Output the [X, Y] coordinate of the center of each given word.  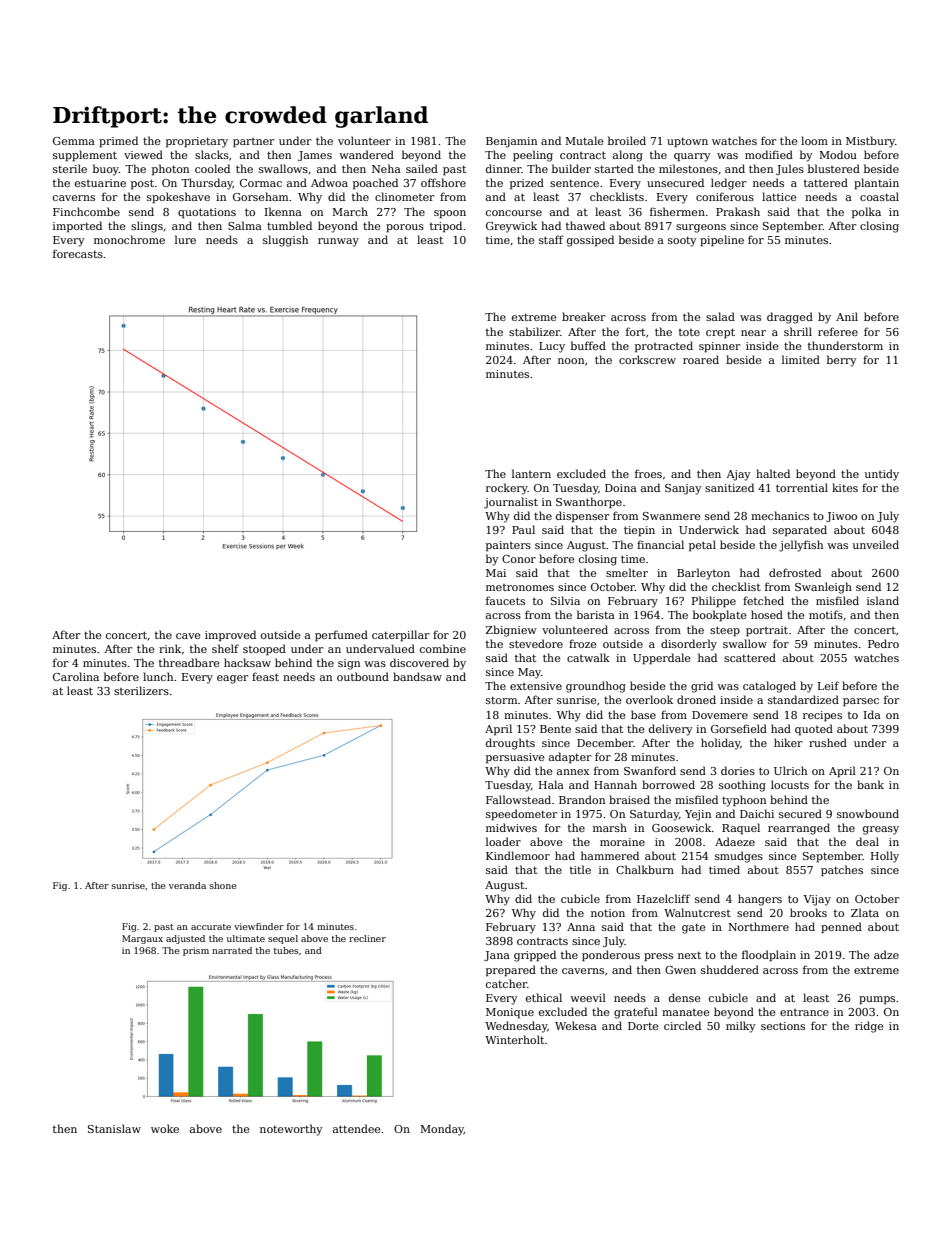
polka [866, 212]
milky [741, 1027]
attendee [357, 1128]
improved [230, 635]
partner [253, 143]
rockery [507, 489]
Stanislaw [114, 1128]
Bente [555, 729]
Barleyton [703, 574]
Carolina [76, 676]
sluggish [285, 241]
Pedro [883, 643]
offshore [443, 182]
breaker [583, 316]
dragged [790, 318]
